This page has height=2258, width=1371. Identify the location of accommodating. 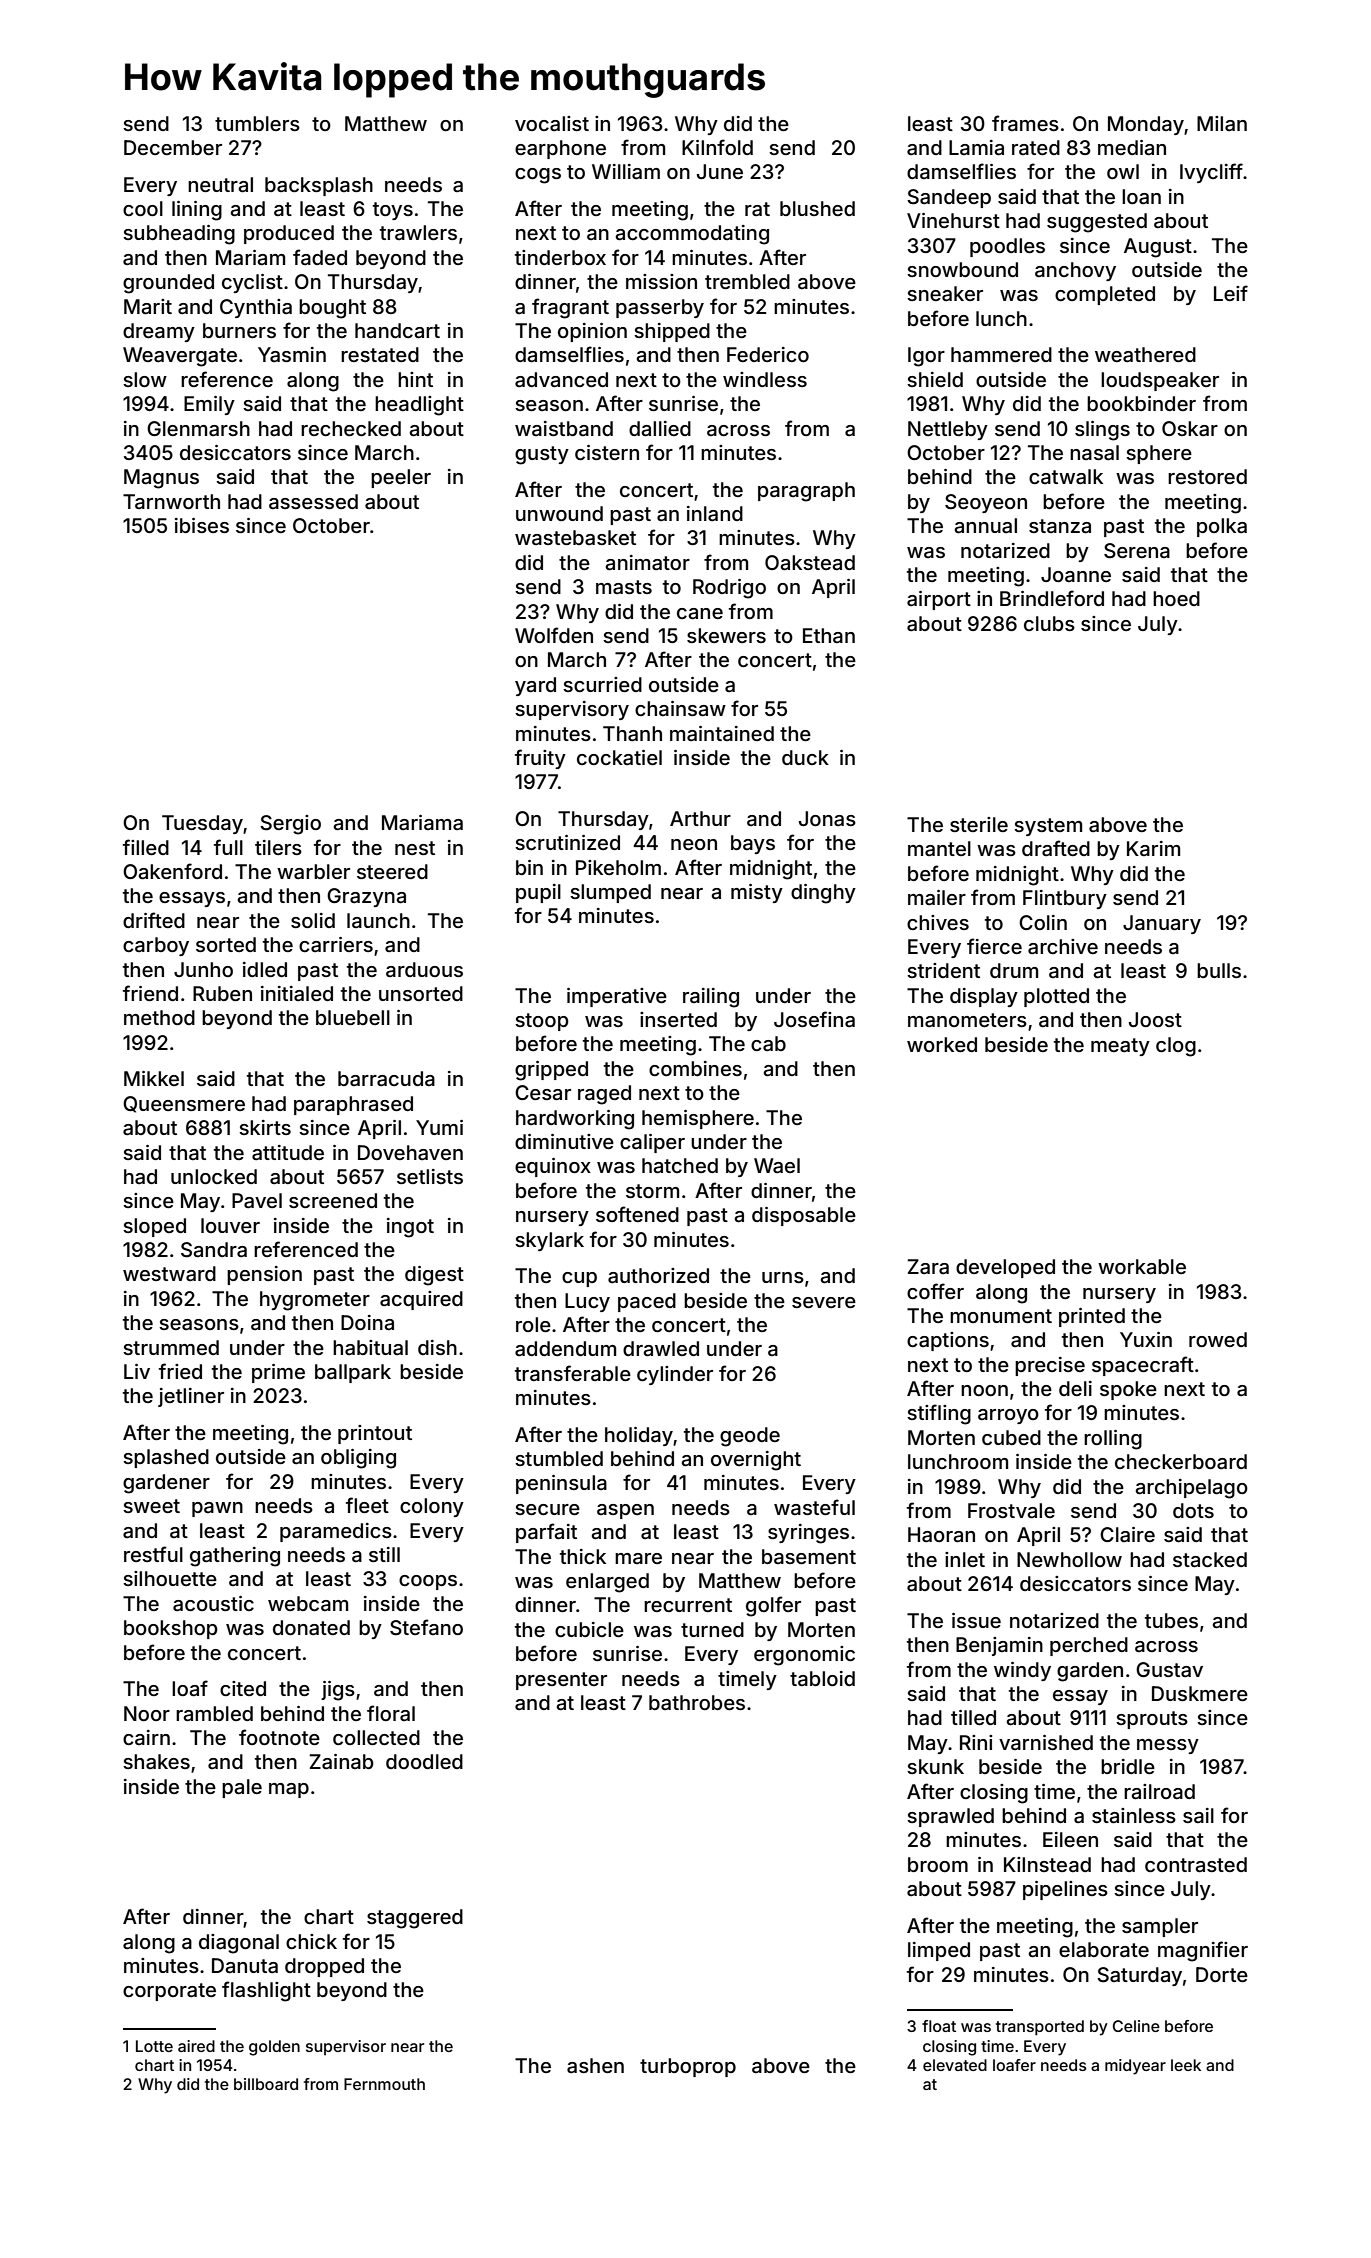
(692, 235).
